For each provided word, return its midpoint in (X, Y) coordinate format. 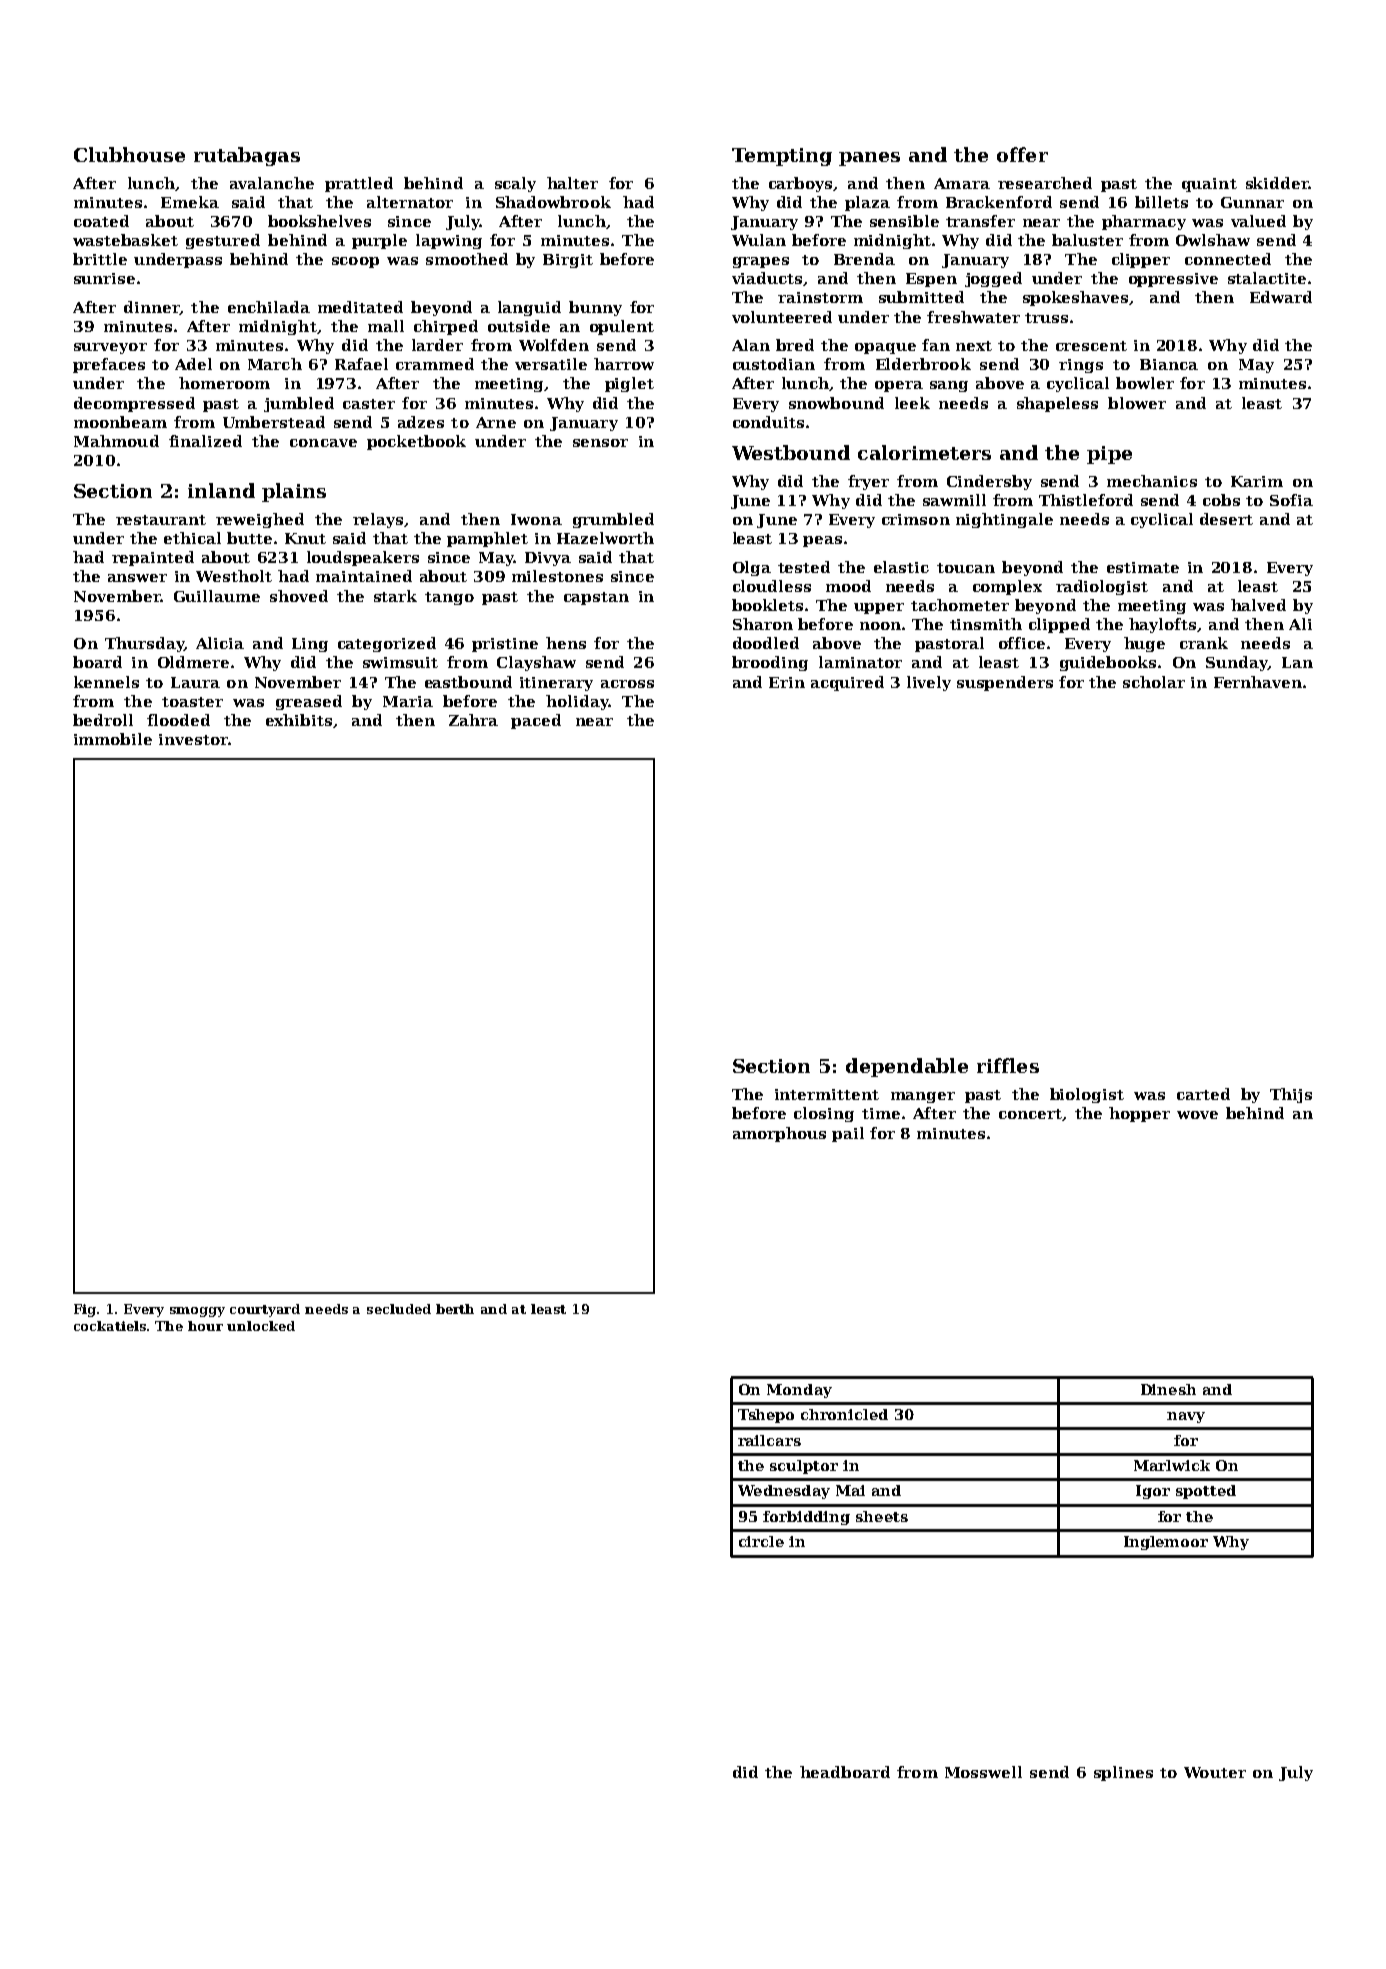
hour (205, 1326)
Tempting (782, 157)
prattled (359, 184)
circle (761, 1541)
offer (1022, 154)
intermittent (827, 1094)
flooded (178, 720)
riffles (1008, 1065)
